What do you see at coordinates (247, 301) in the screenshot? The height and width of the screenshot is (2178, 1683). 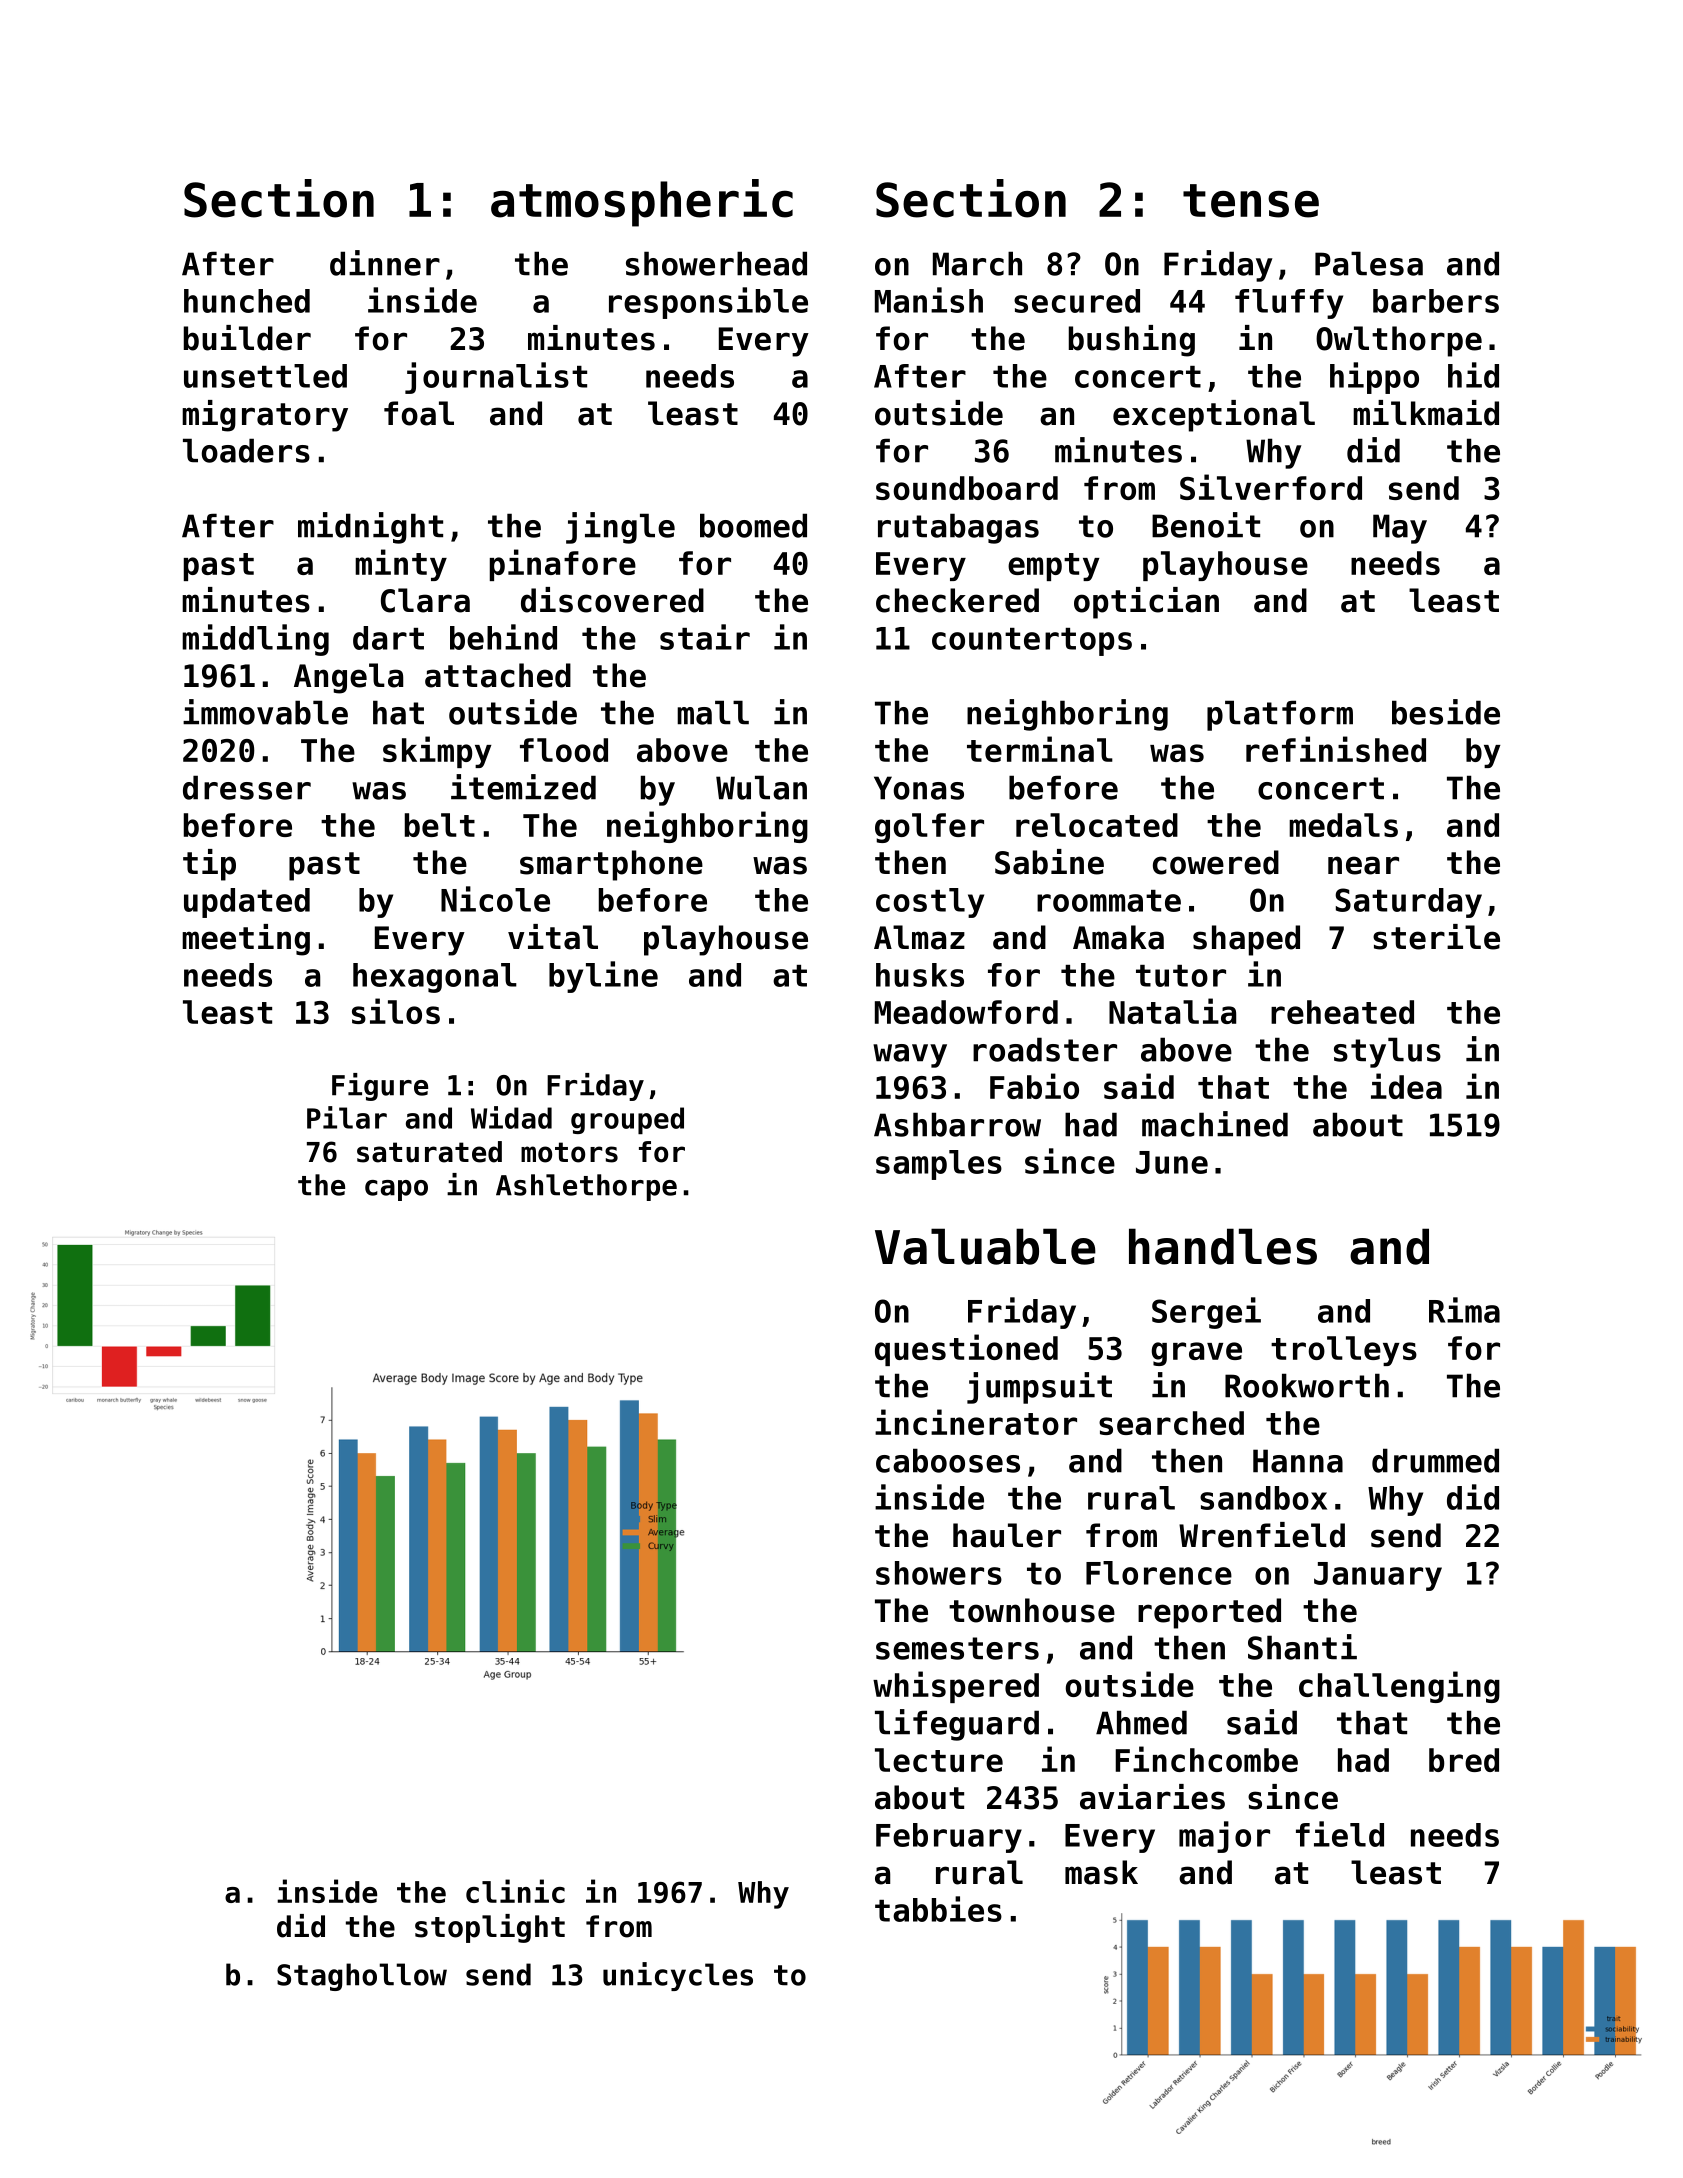 I see `hunched` at bounding box center [247, 301].
